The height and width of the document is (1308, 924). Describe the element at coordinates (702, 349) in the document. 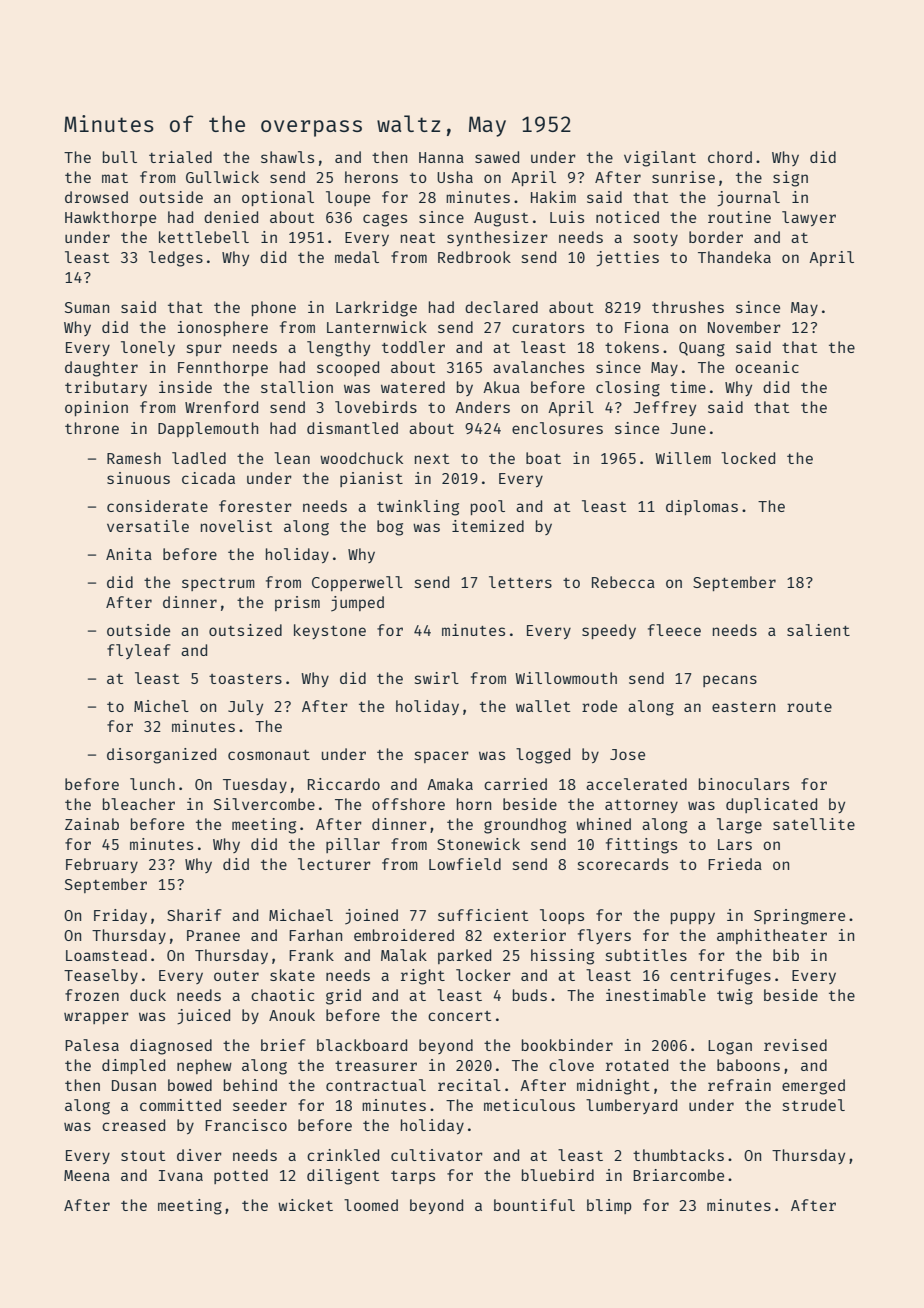

I see `Quang` at that location.
